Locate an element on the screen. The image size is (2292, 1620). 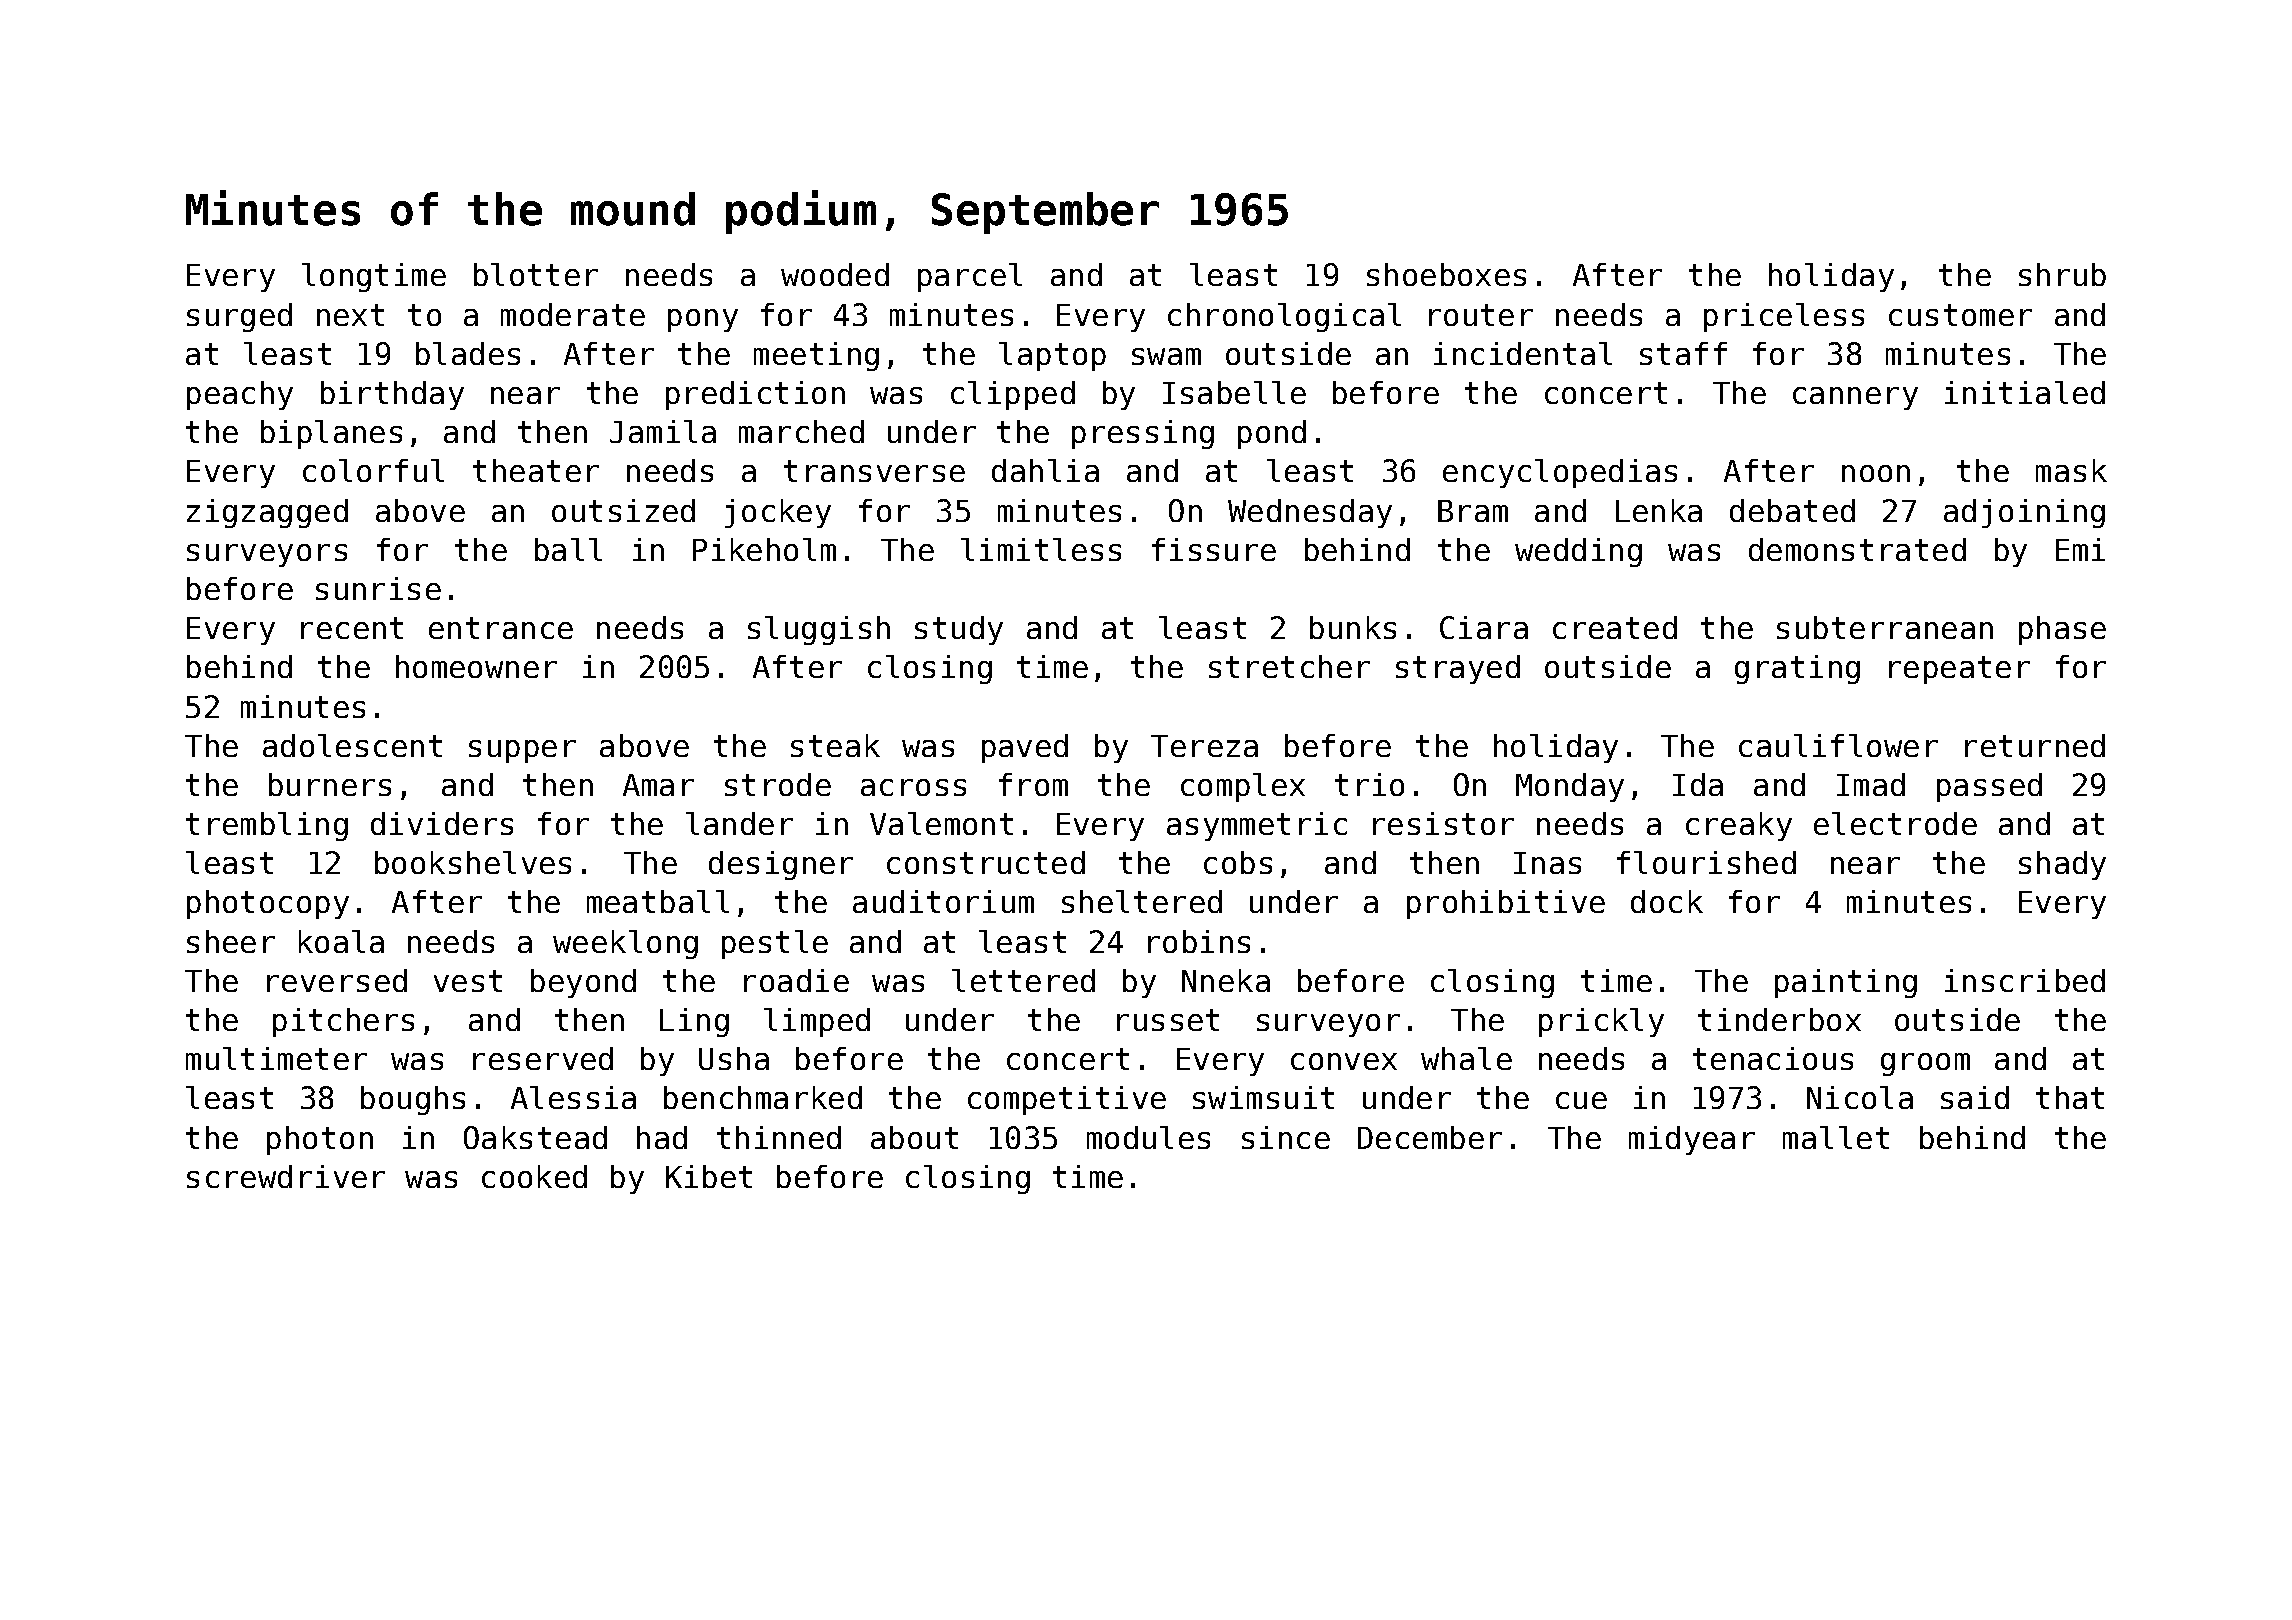
blotter is located at coordinates (536, 274).
